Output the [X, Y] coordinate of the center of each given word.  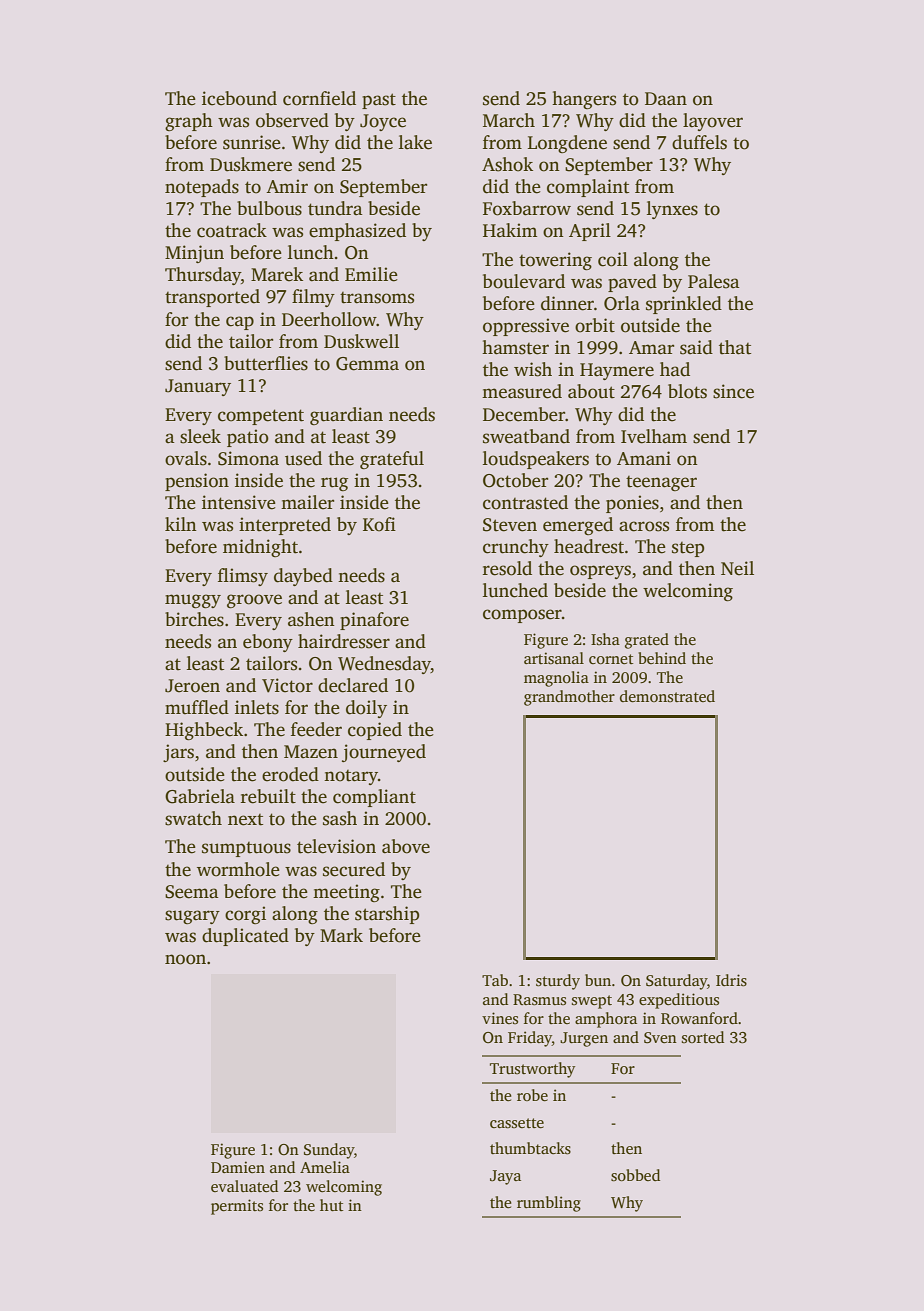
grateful [392, 460]
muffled [197, 707]
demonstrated [667, 696]
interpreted [285, 526]
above [406, 846]
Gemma [367, 364]
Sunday [329, 1151]
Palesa [714, 281]
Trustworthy [532, 1070]
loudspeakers [536, 460]
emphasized [357, 232]
